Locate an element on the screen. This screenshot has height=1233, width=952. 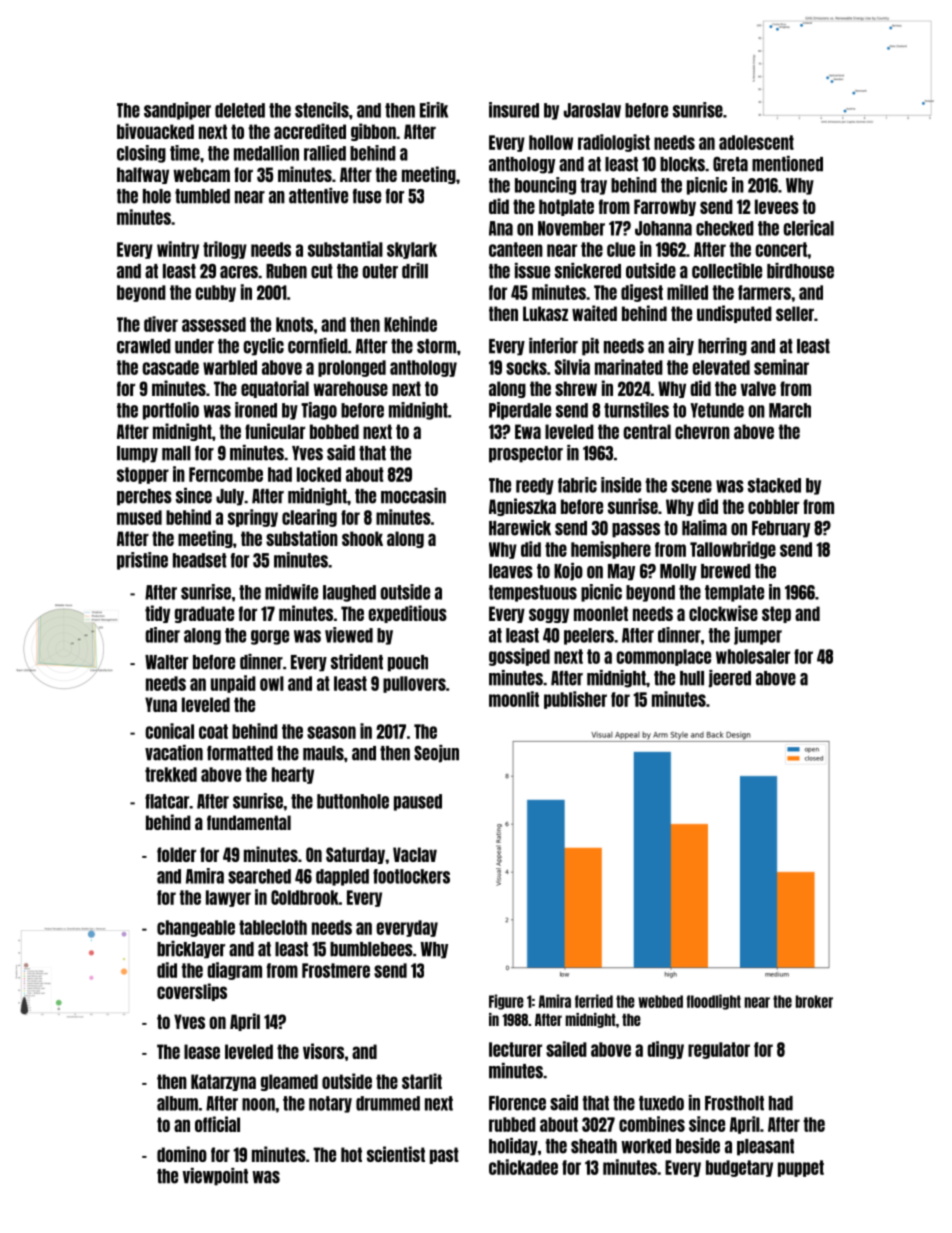
stencils is located at coordinates (322, 110).
